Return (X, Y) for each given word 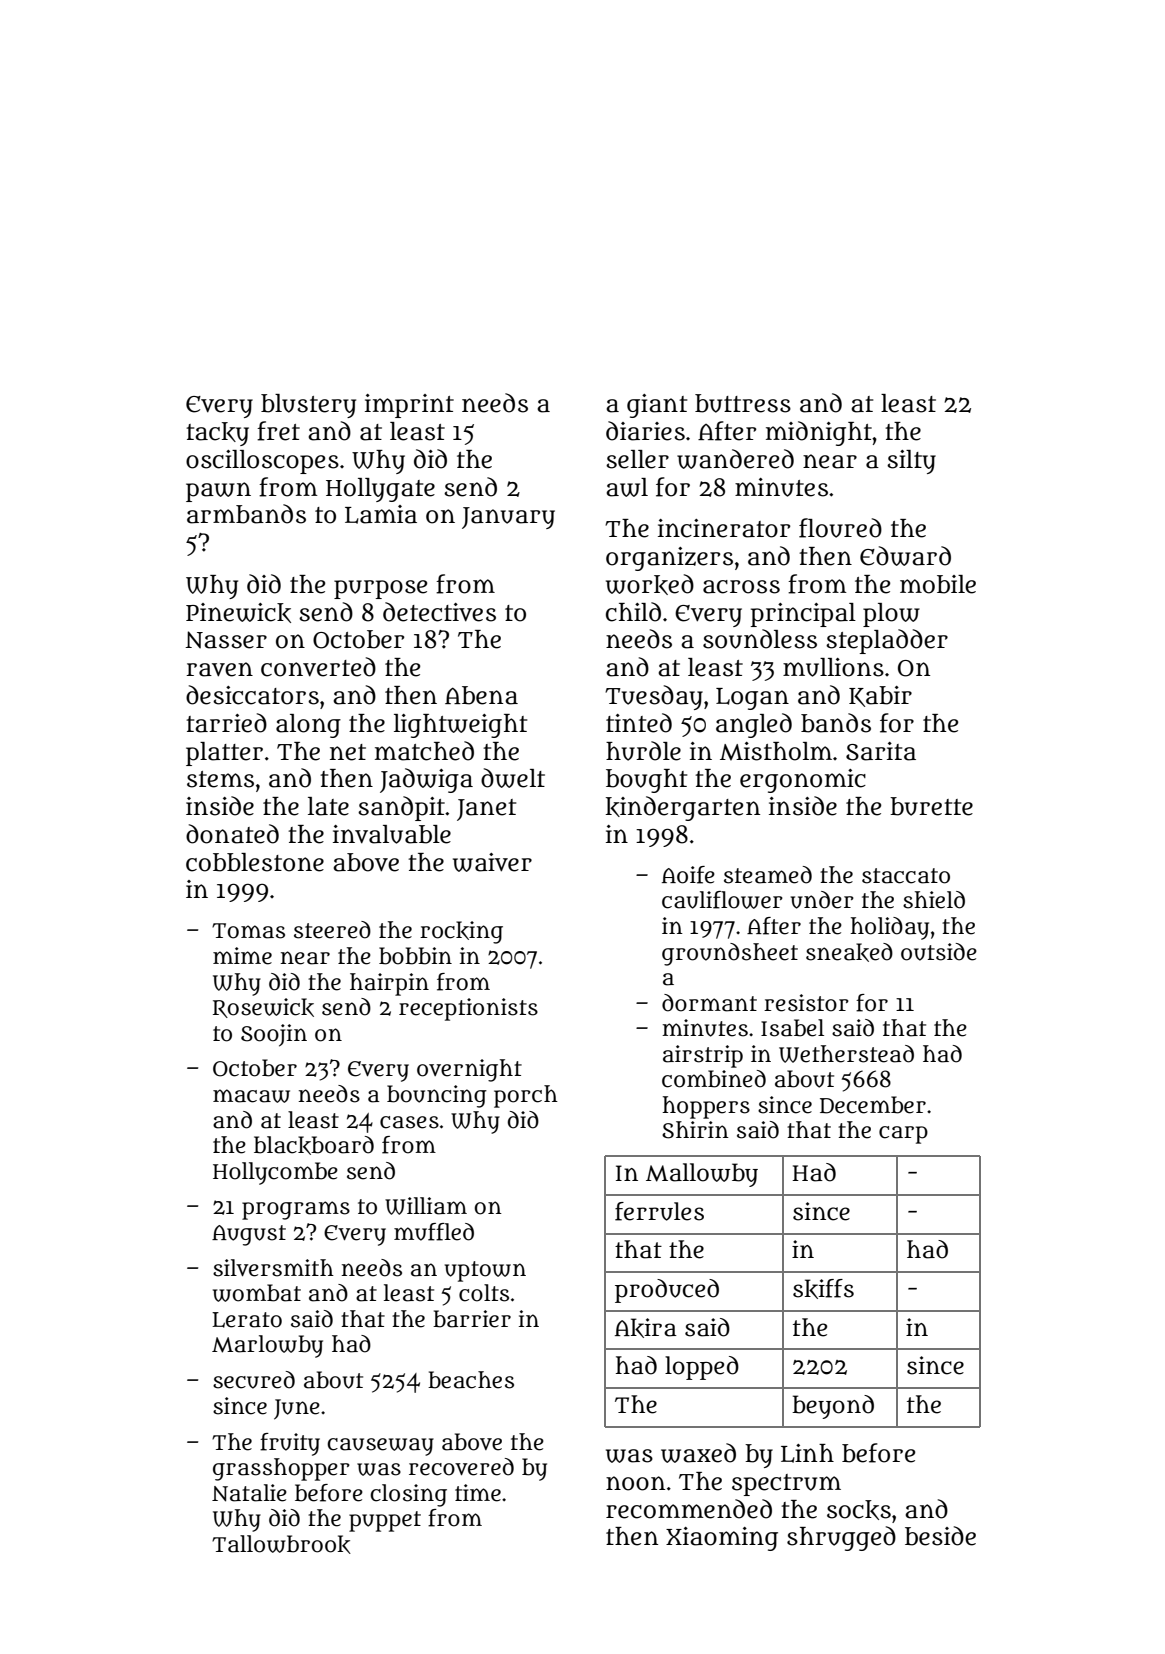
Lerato (247, 1320)
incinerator (724, 528)
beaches (471, 1380)
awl (627, 487)
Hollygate (380, 490)
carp (903, 1135)
